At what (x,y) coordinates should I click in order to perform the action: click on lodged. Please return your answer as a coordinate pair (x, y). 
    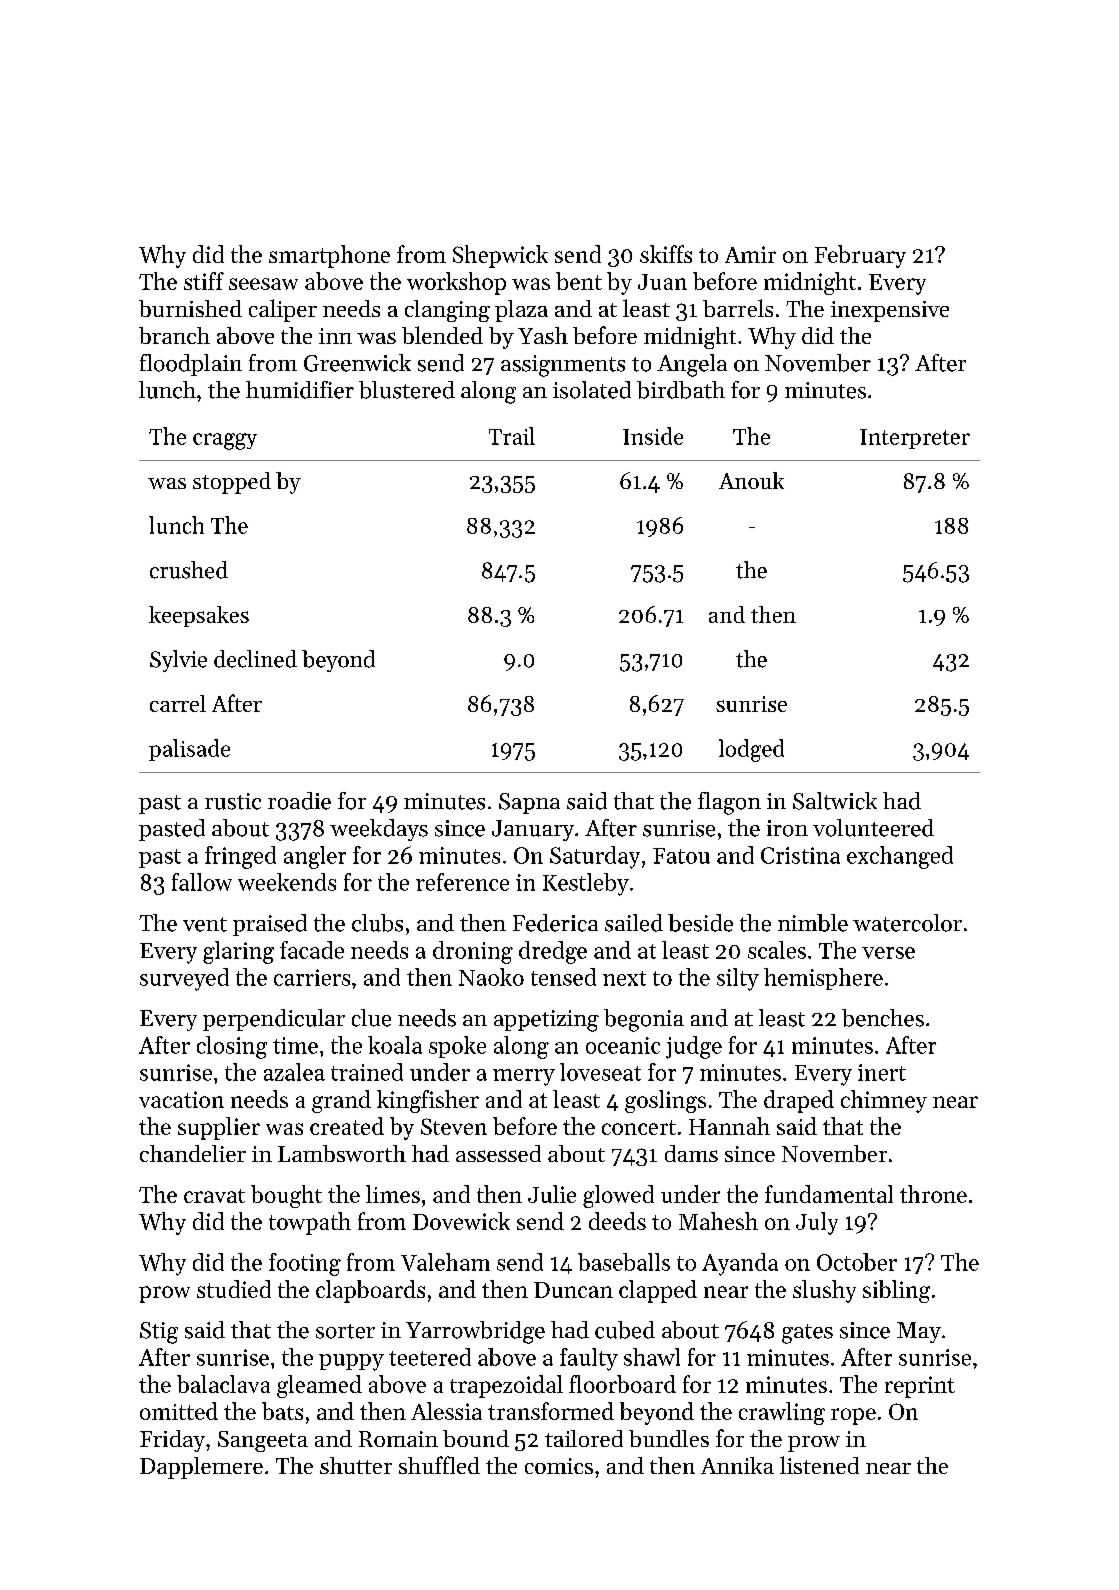
    Looking at the image, I should click on (751, 750).
